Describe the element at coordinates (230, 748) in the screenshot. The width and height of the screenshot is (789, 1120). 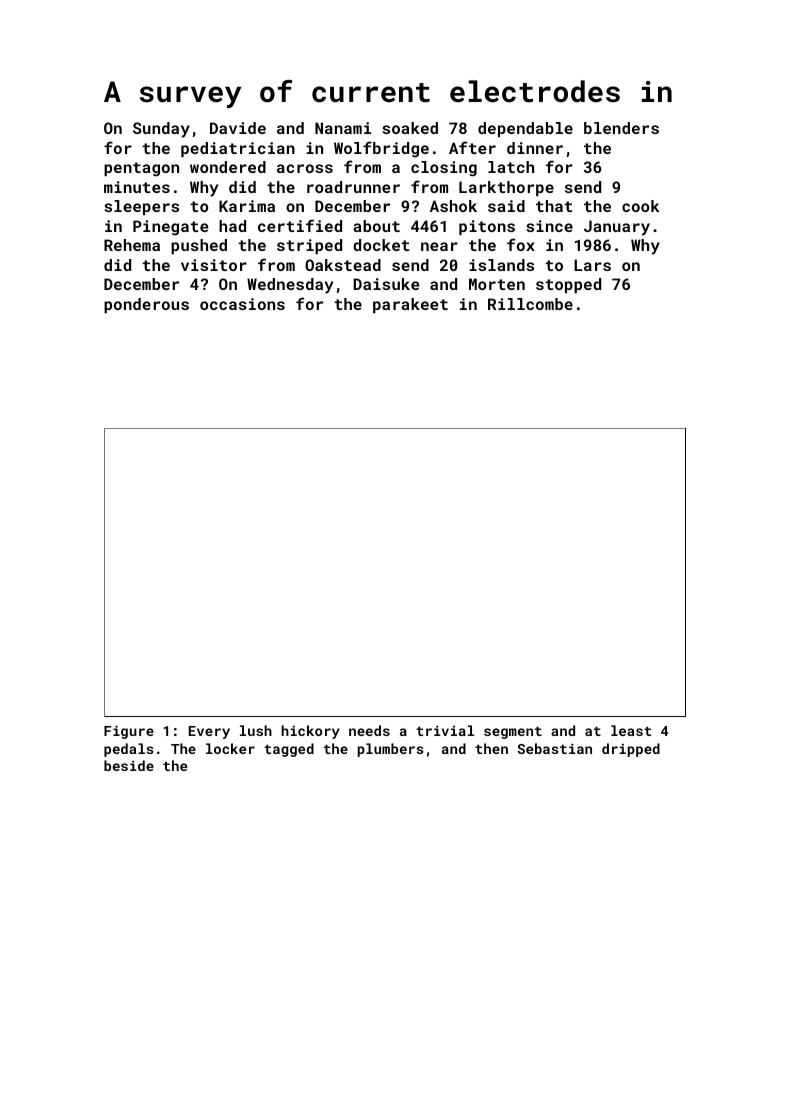
I see `locker` at that location.
